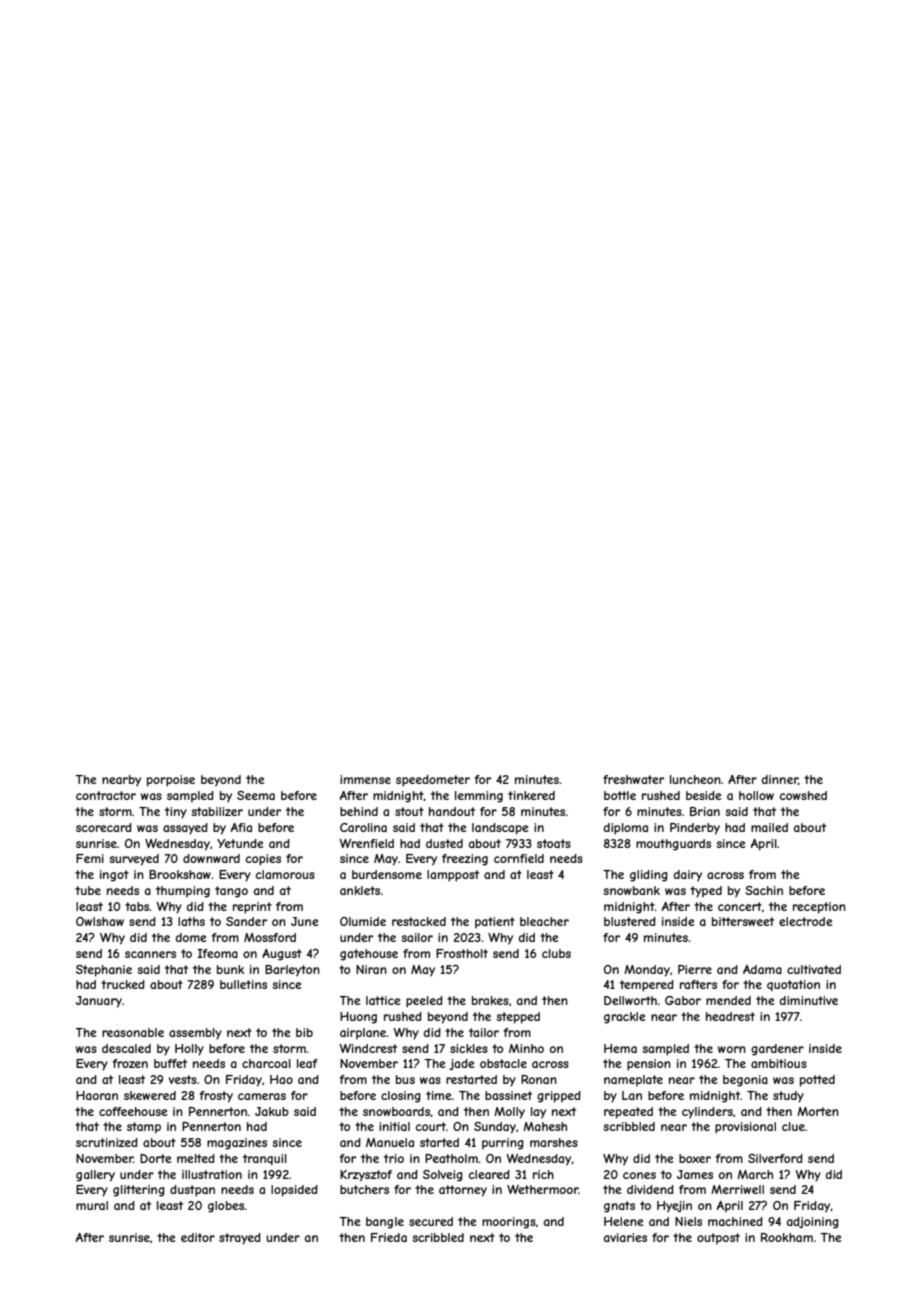  Describe the element at coordinates (531, 795) in the page. I see `tinkered` at that location.
